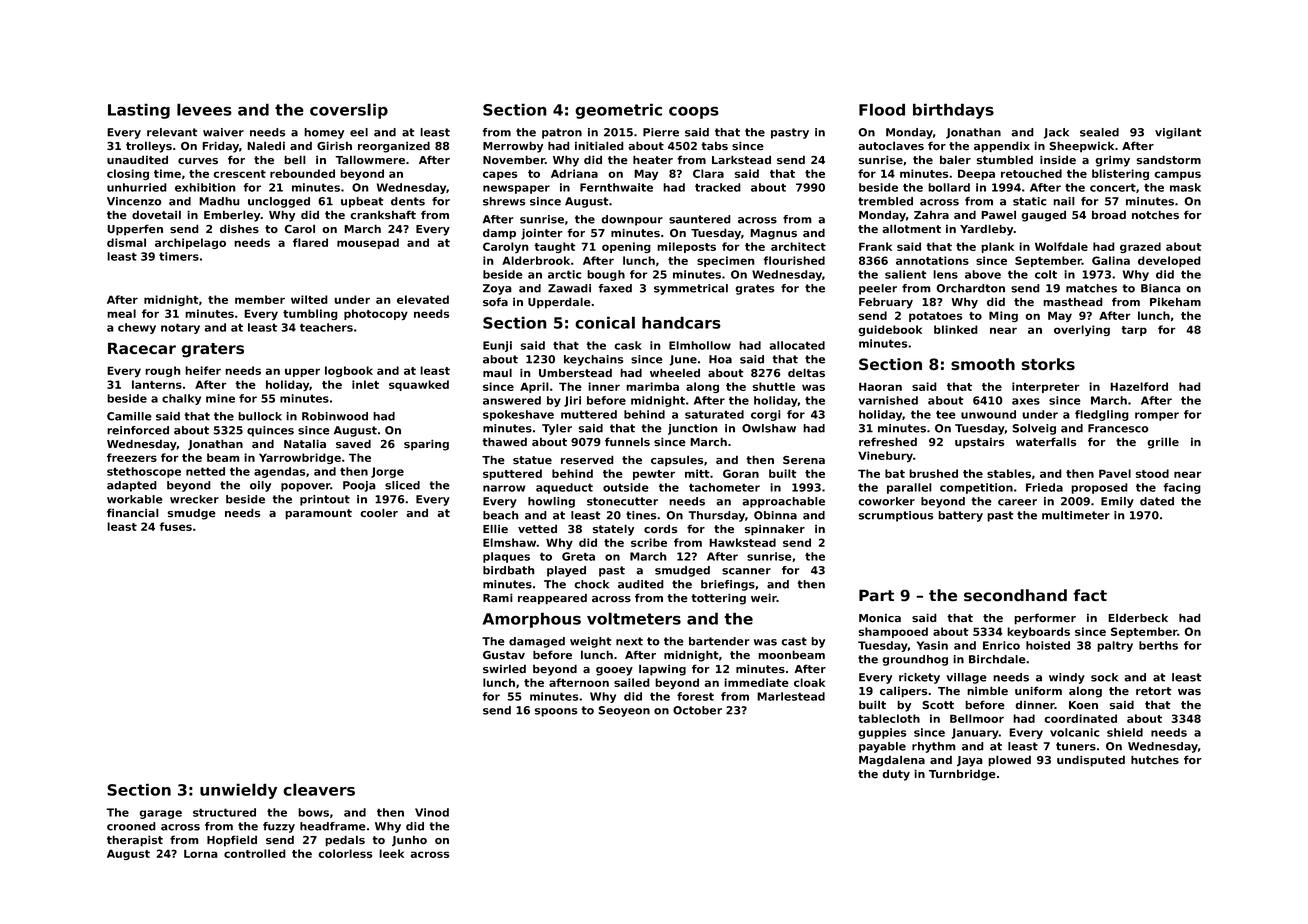 The image size is (1308, 924). Describe the element at coordinates (691, 289) in the page. I see `symmetrical` at that location.
